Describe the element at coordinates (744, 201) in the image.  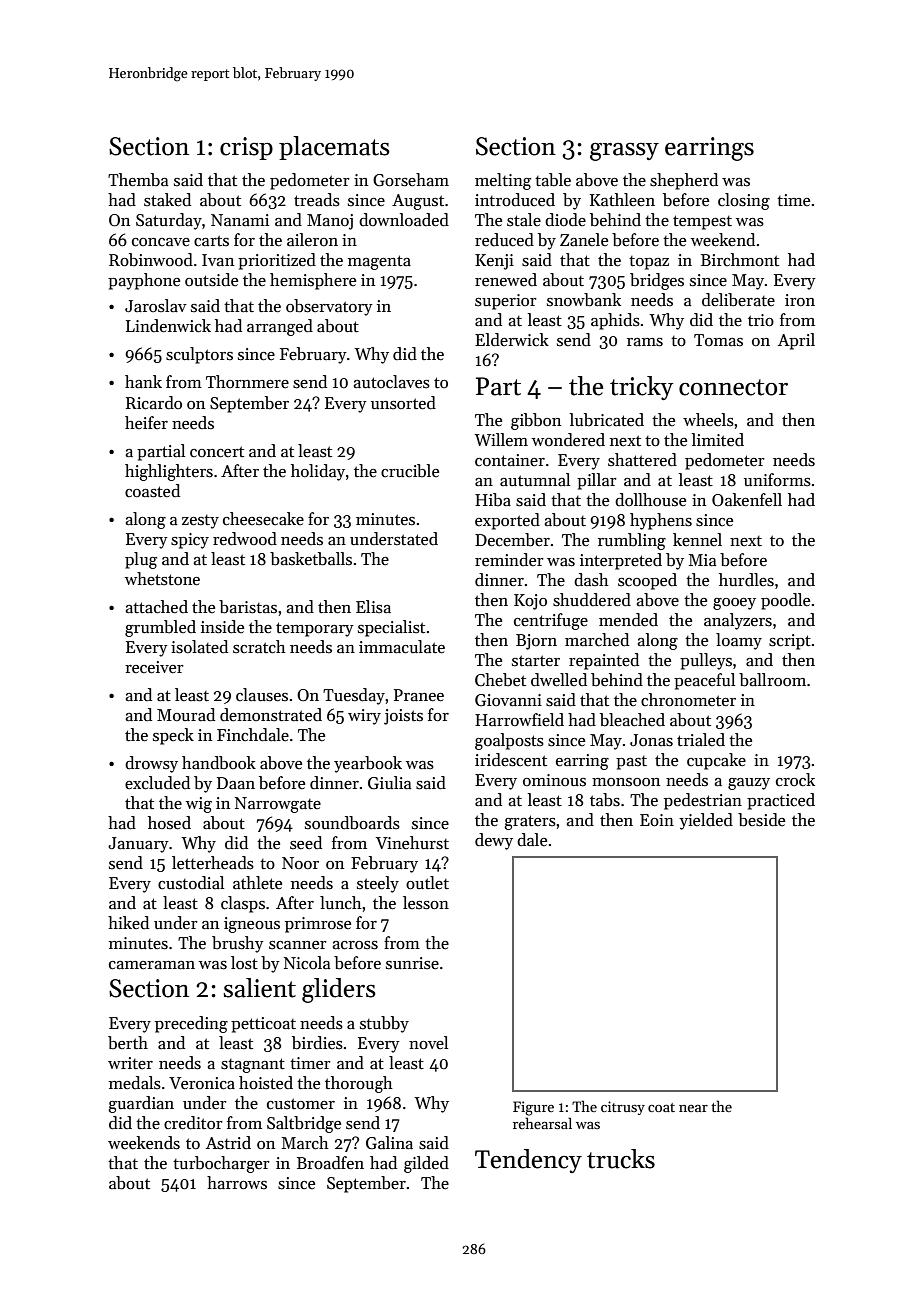
I see `closing` at that location.
